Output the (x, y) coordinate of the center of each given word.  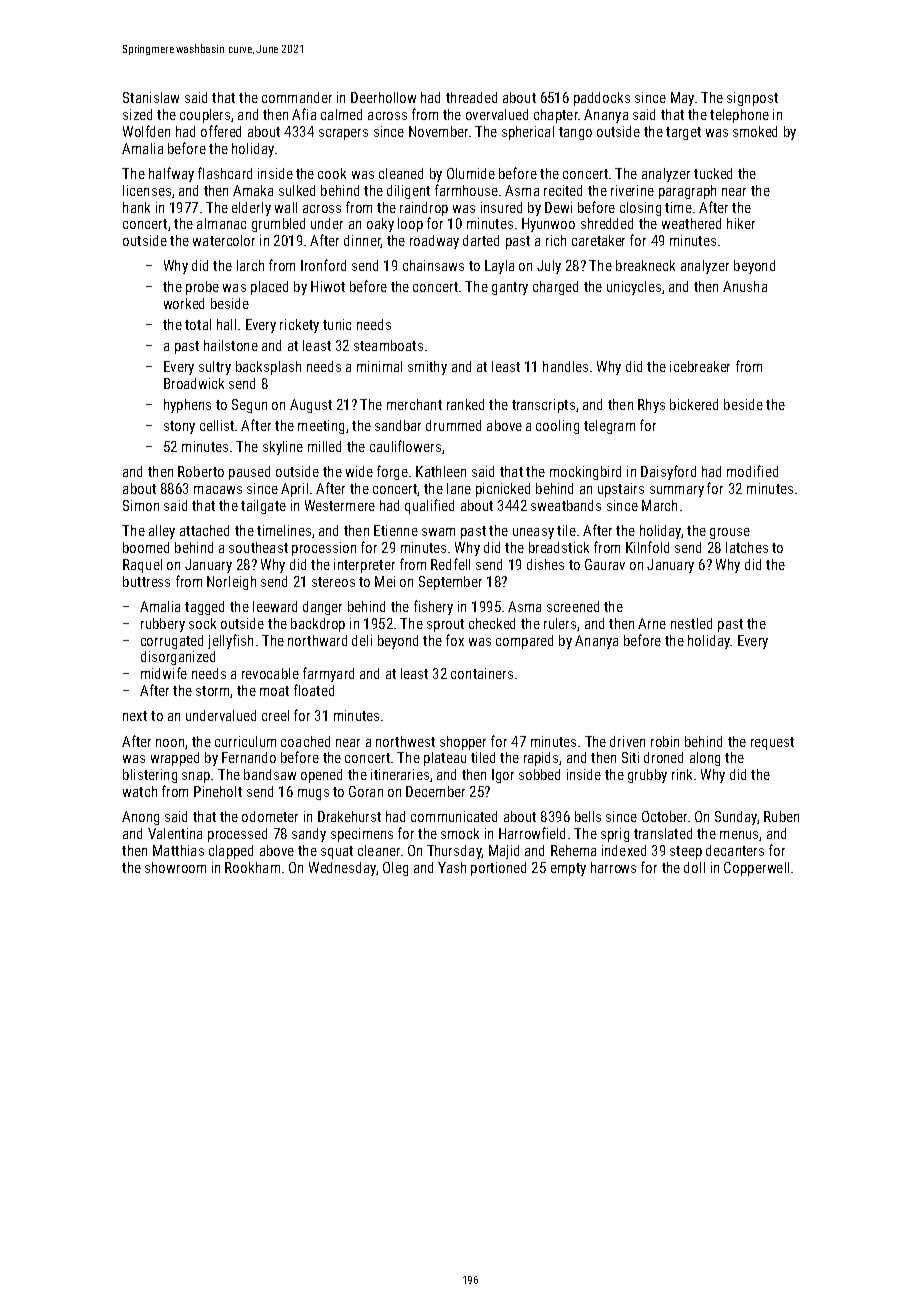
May (682, 99)
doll (694, 867)
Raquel (142, 566)
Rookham (252, 867)
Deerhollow (383, 97)
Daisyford (668, 472)
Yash (452, 867)
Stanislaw (151, 97)
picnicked (503, 490)
